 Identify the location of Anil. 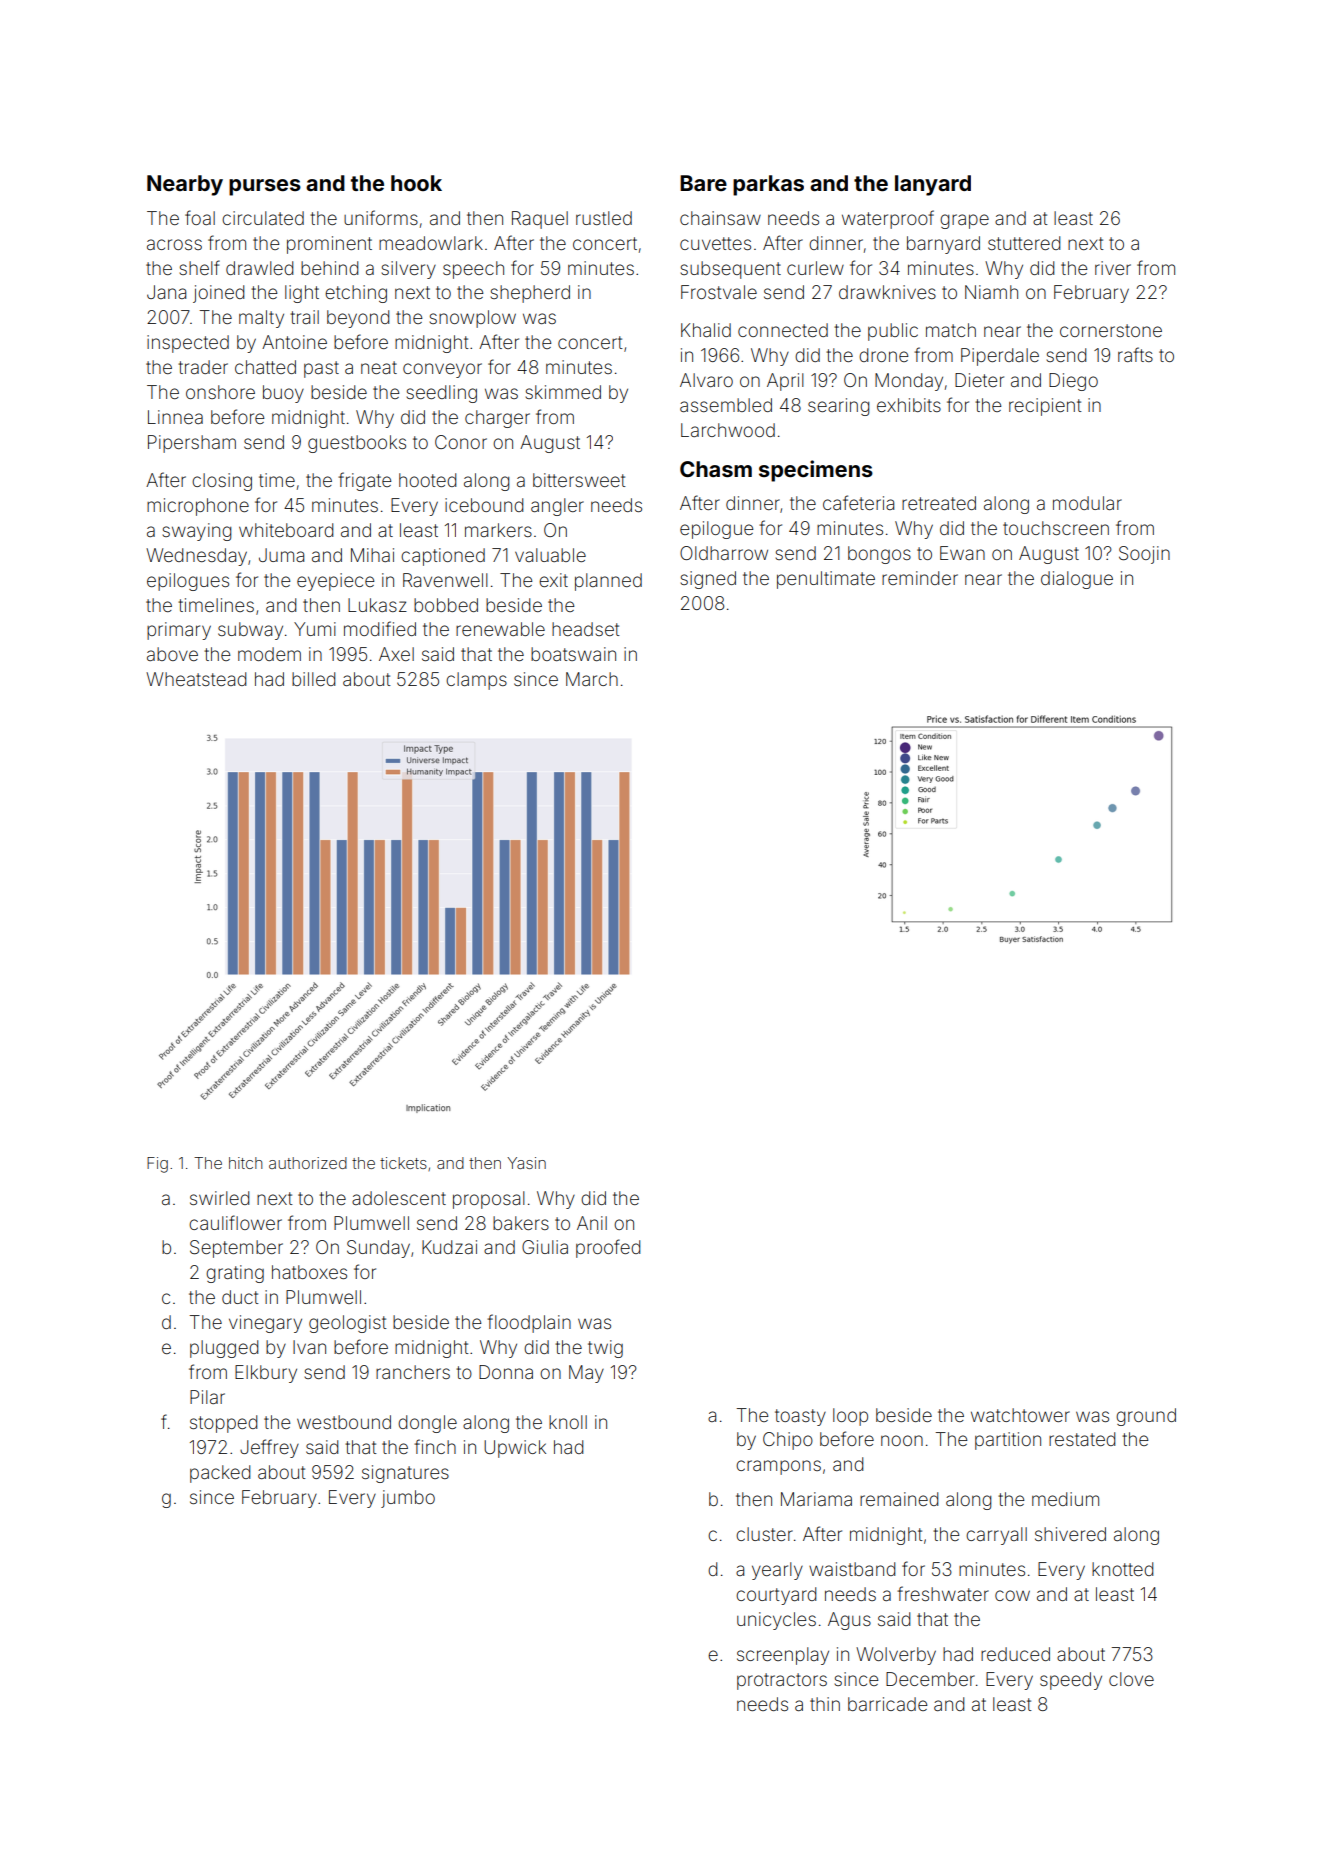
(592, 1223).
